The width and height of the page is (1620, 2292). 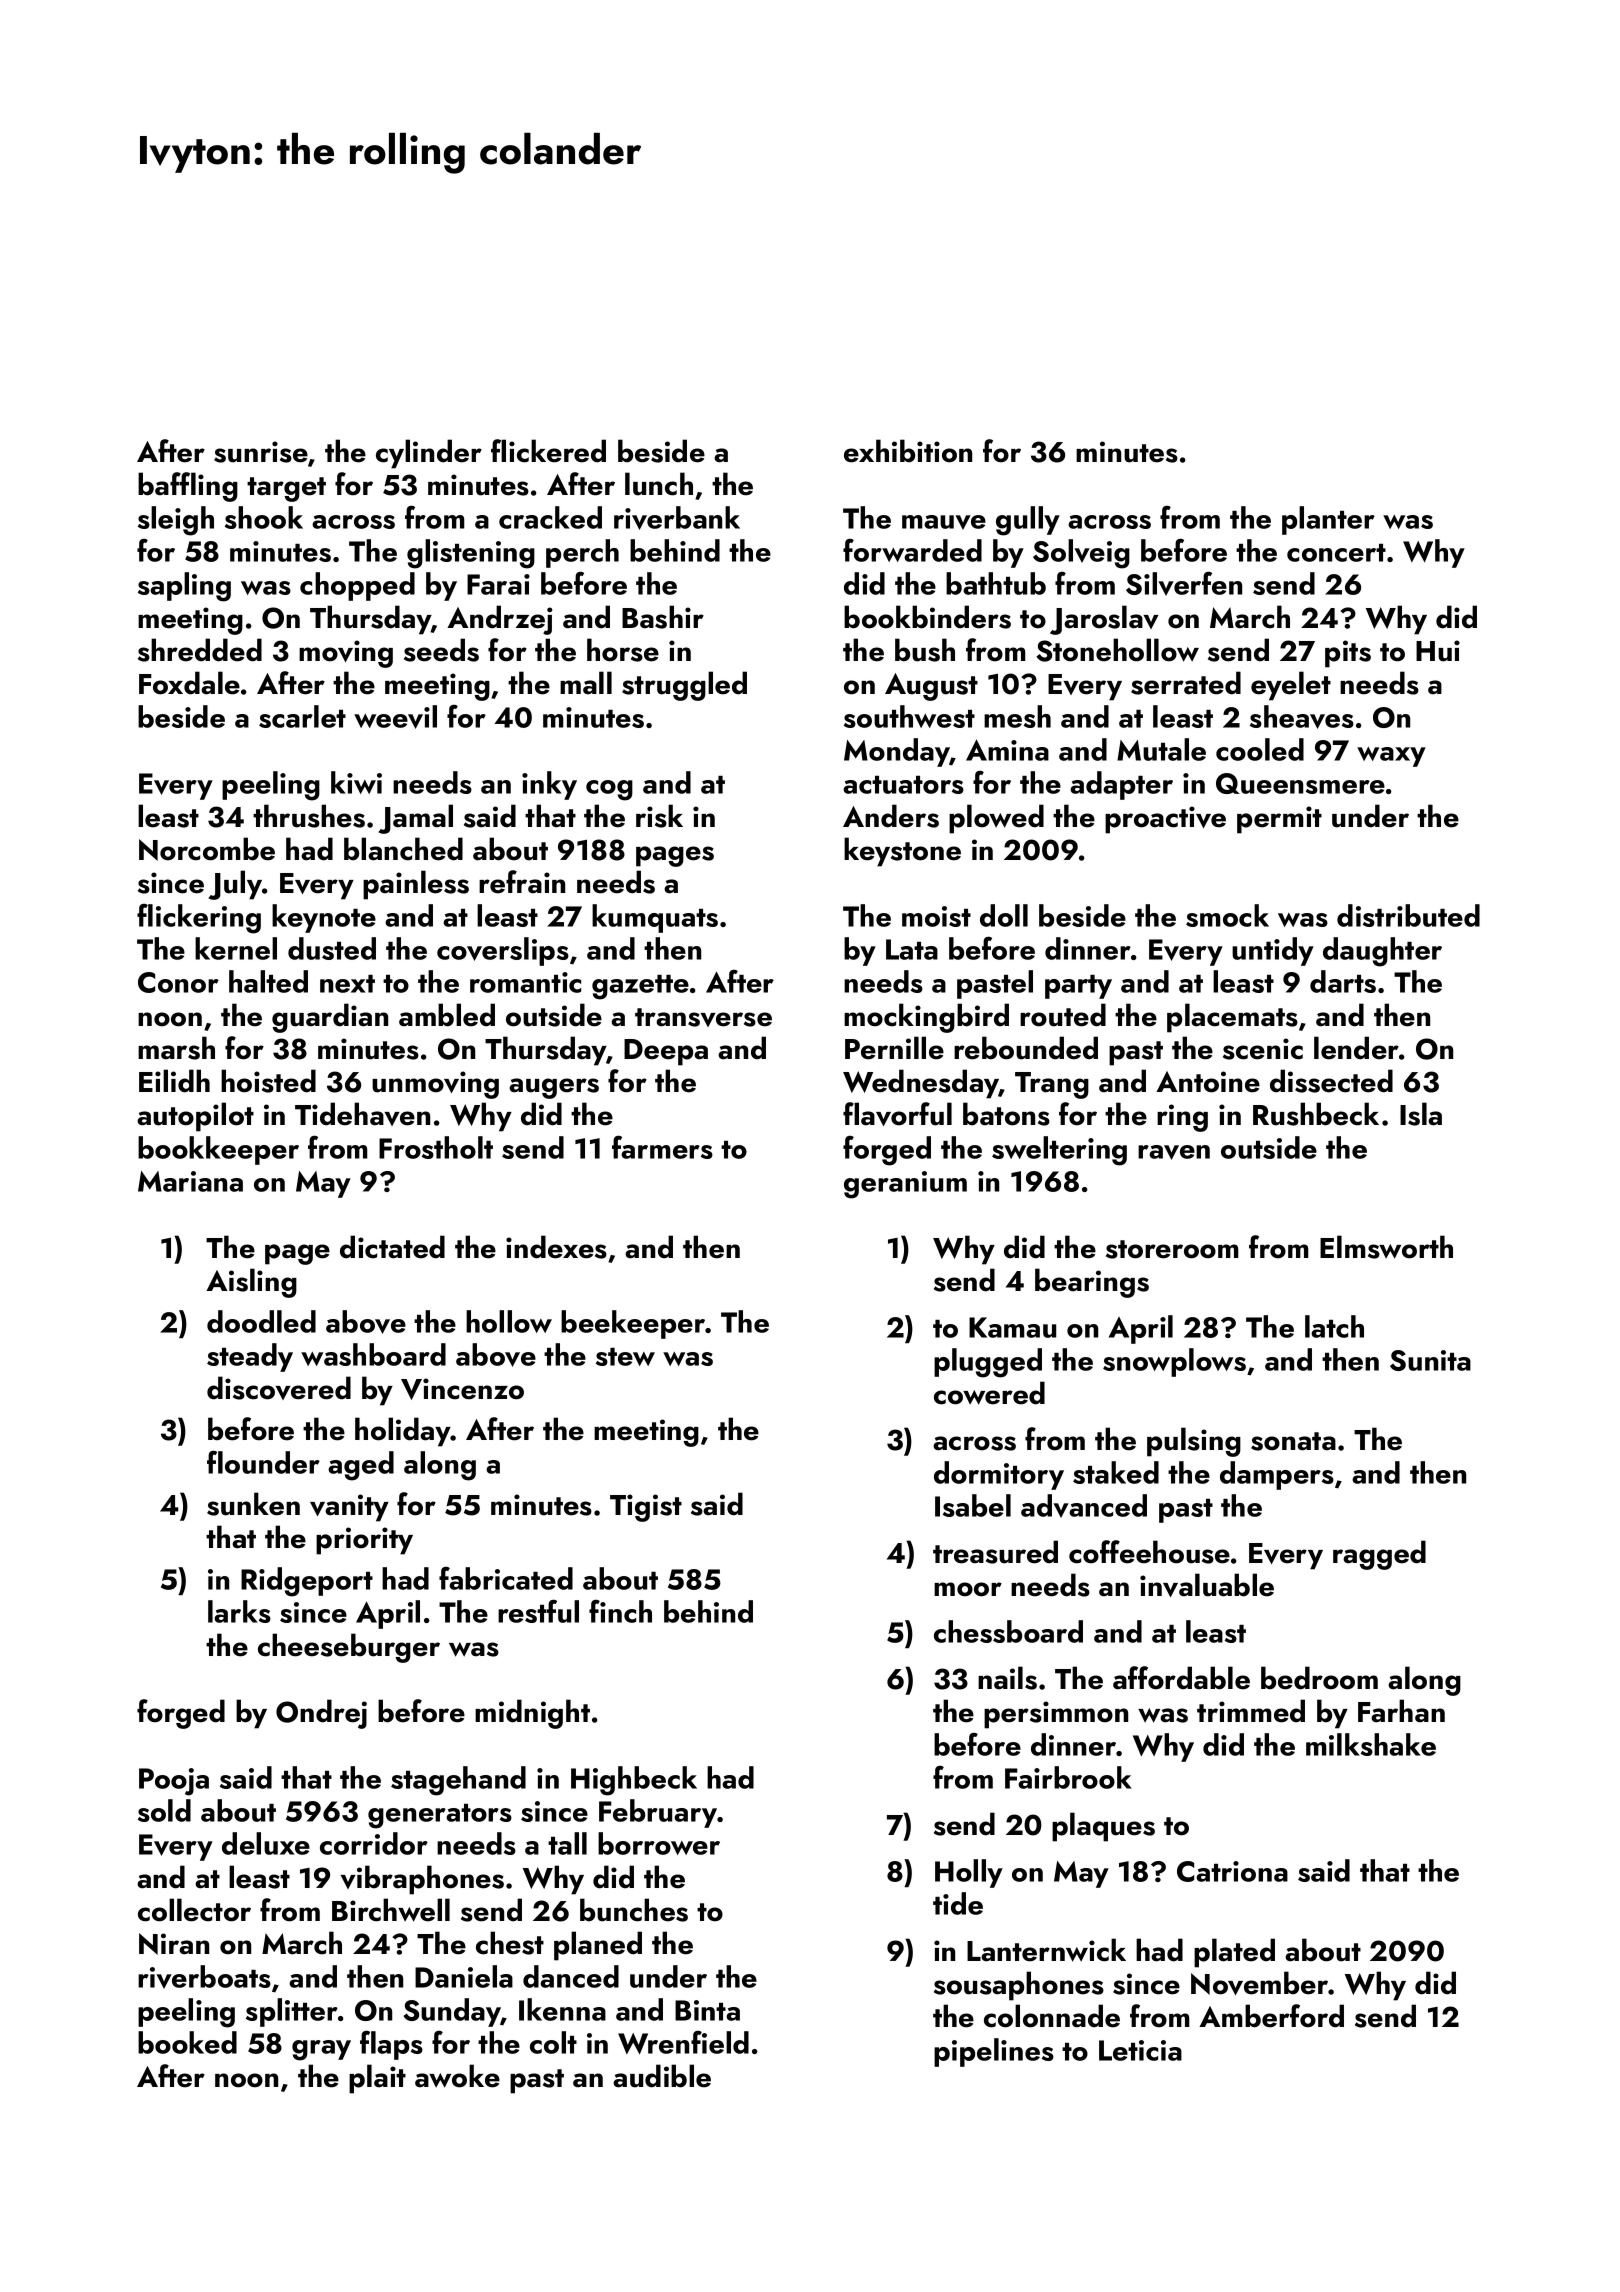 What do you see at coordinates (377, 2079) in the page?
I see `plait` at bounding box center [377, 2079].
